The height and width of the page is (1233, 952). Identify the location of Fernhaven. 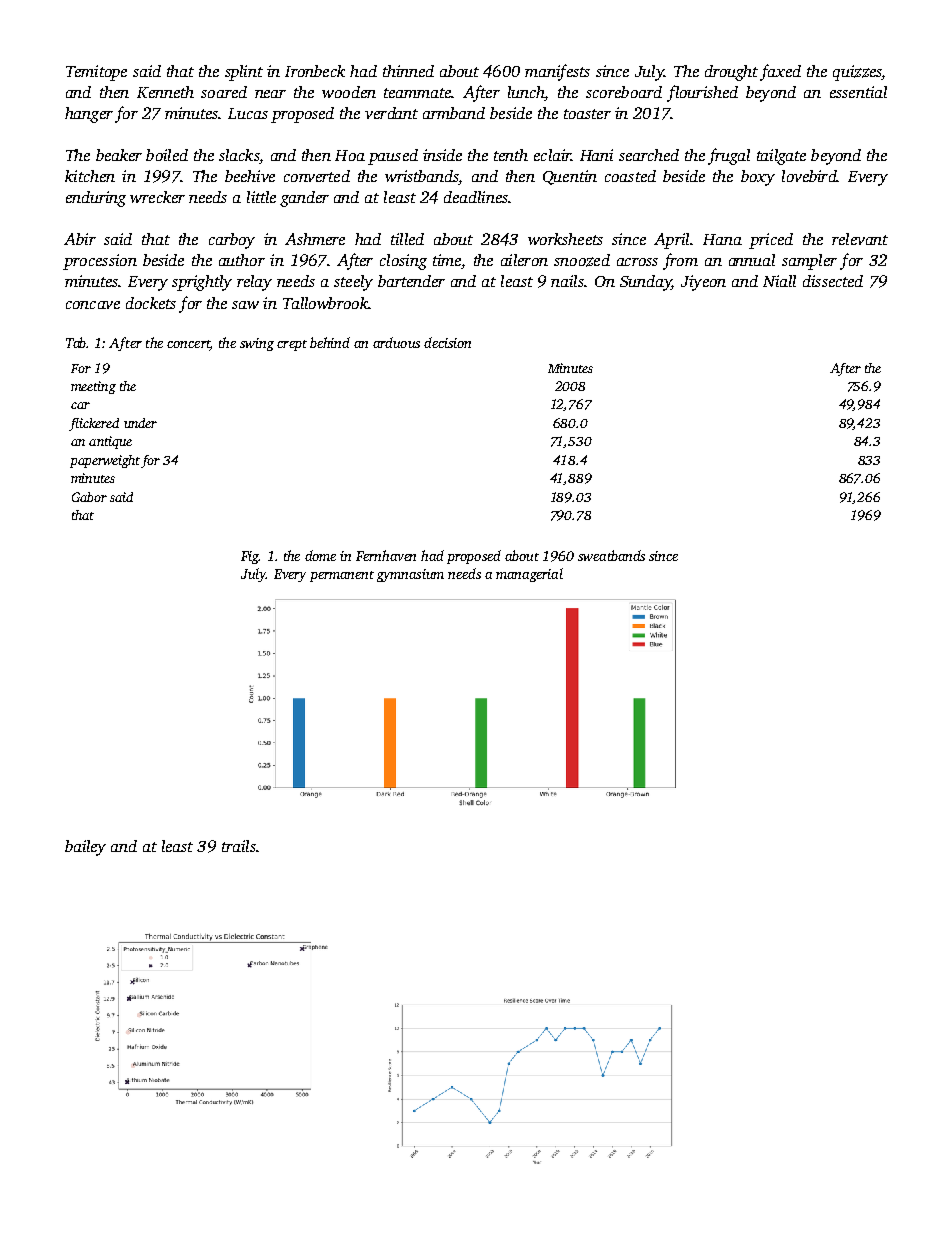
(386, 555).
